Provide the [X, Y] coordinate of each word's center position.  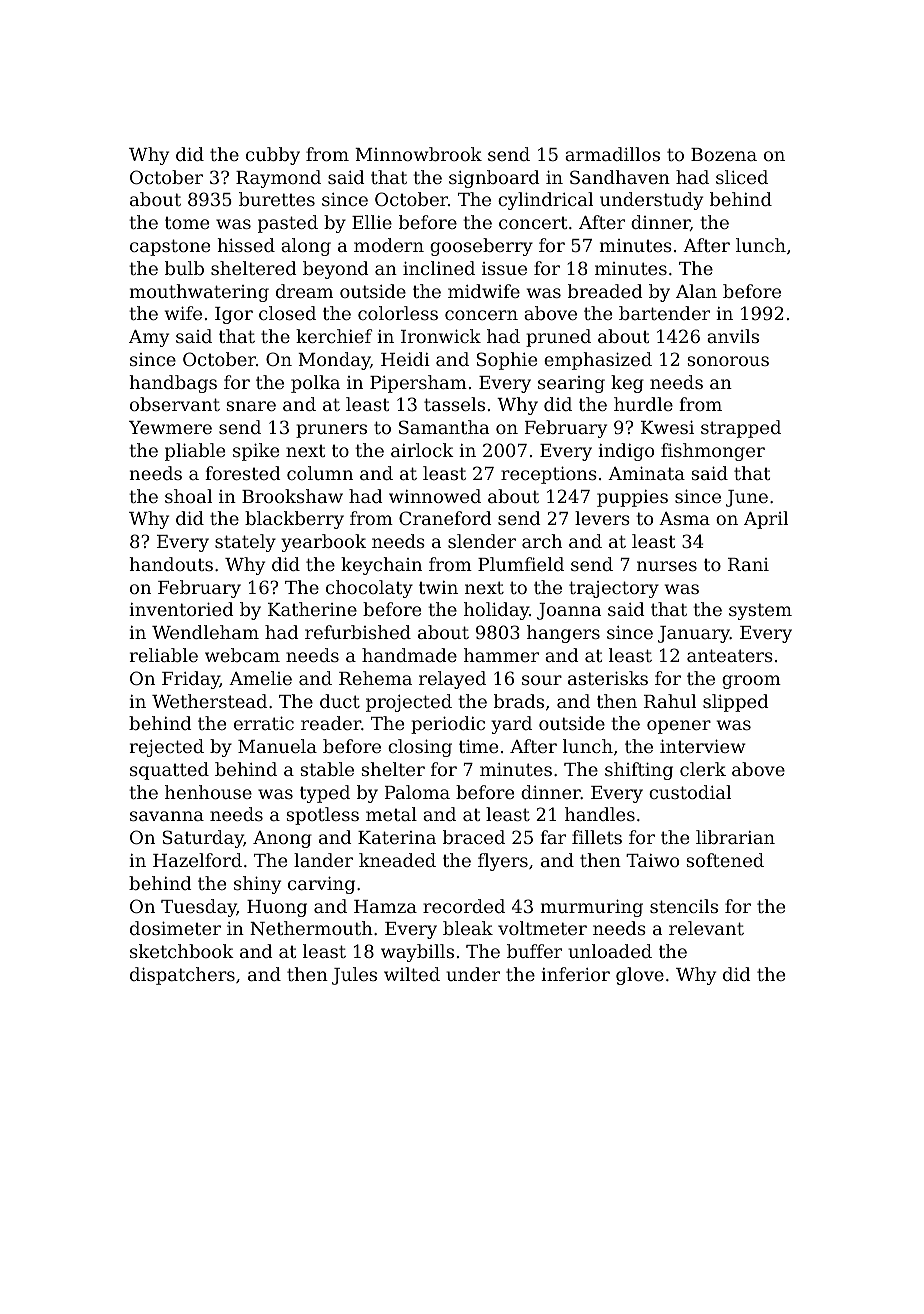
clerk [703, 769]
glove [640, 976]
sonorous [728, 361]
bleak [468, 928]
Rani [748, 564]
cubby [273, 156]
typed [325, 794]
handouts [171, 564]
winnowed [435, 496]
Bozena [724, 154]
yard [511, 725]
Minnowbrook [418, 154]
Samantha [444, 427]
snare [251, 406]
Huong [277, 908]
